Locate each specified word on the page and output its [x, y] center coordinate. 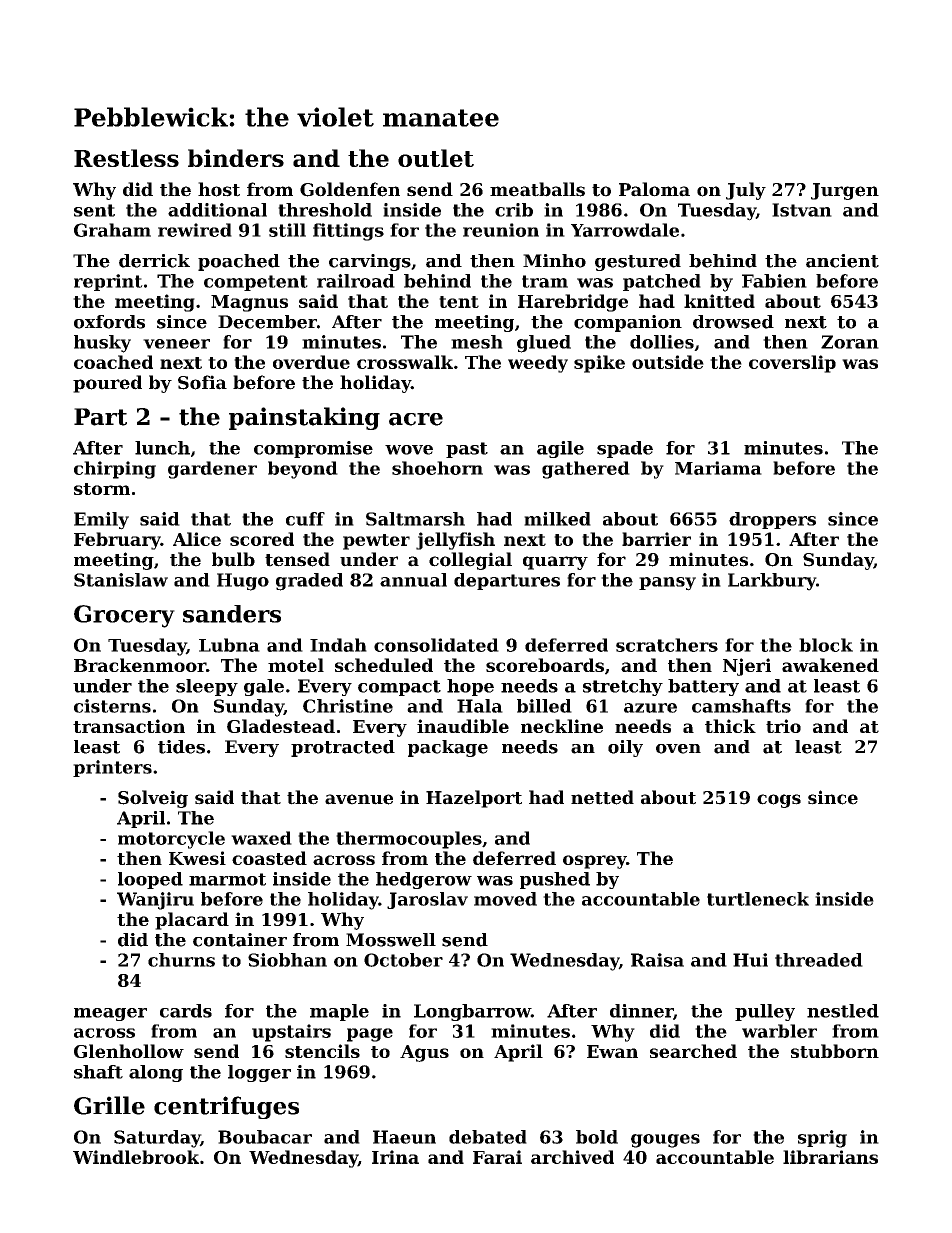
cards [186, 1011]
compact [399, 688]
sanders [232, 614]
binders [236, 158]
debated [488, 1137]
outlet [436, 158]
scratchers [667, 645]
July [746, 191]
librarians [830, 1157]
